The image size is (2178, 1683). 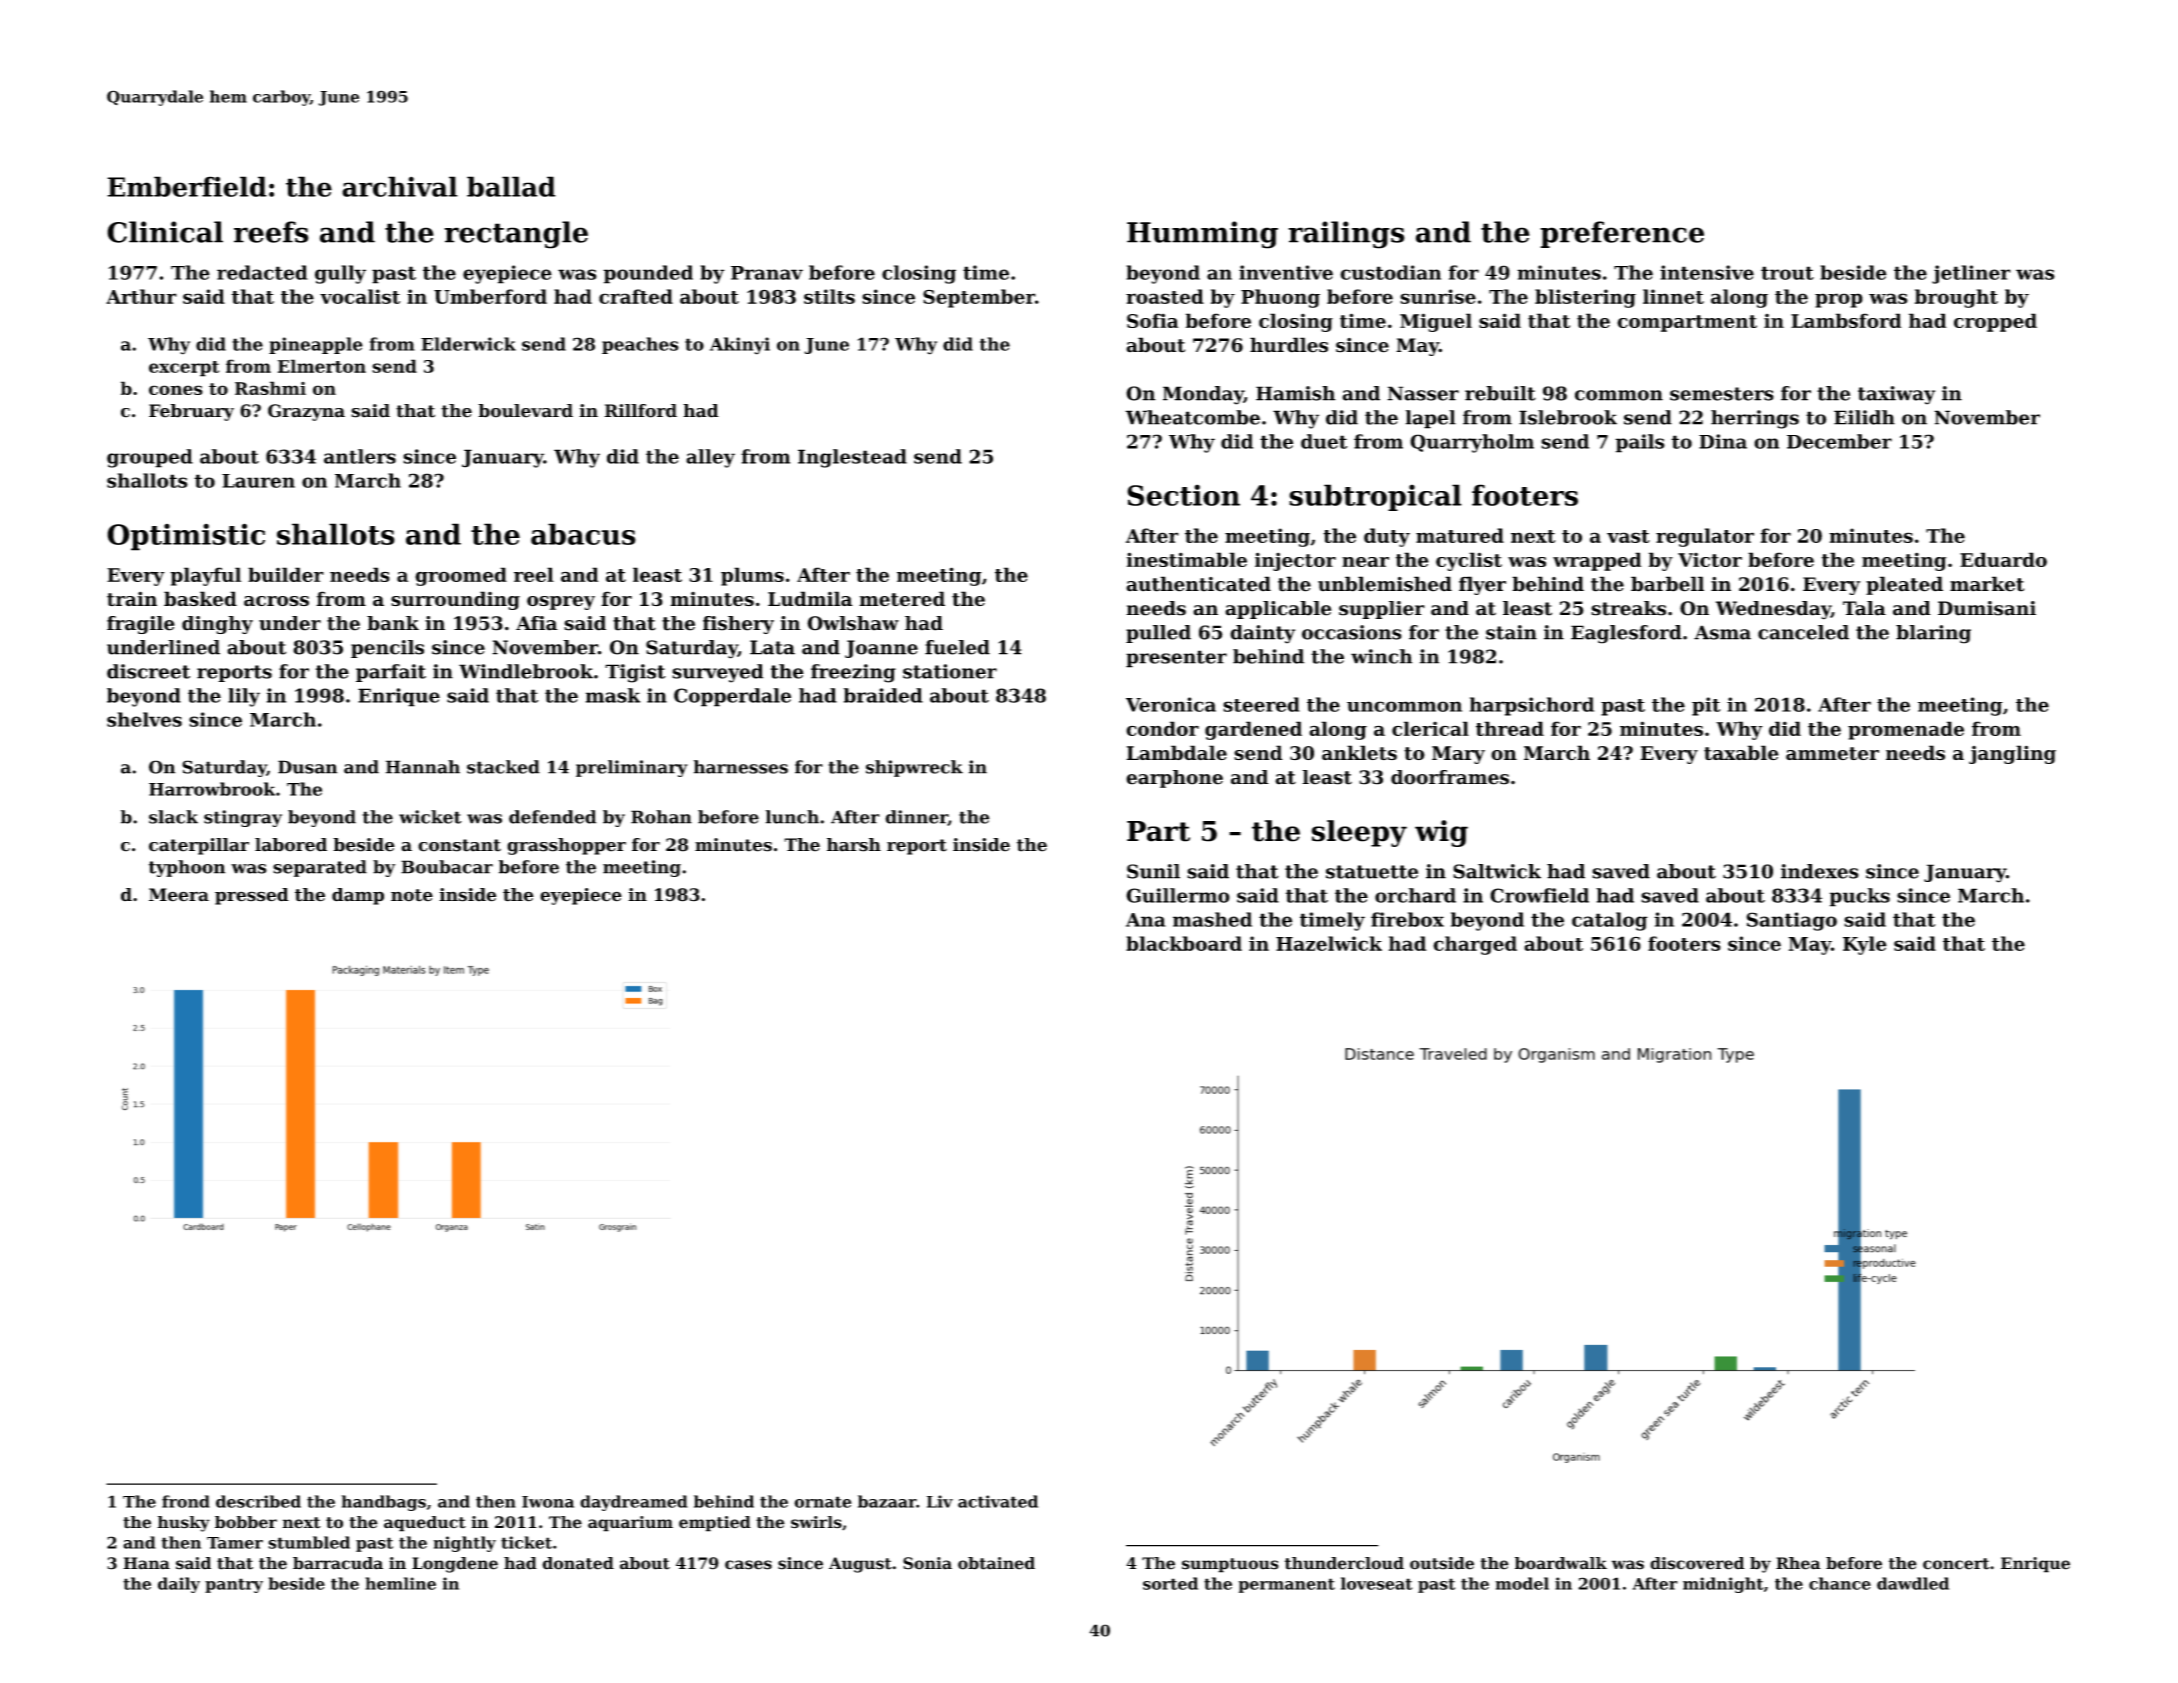 I want to click on stain, so click(x=1511, y=632).
